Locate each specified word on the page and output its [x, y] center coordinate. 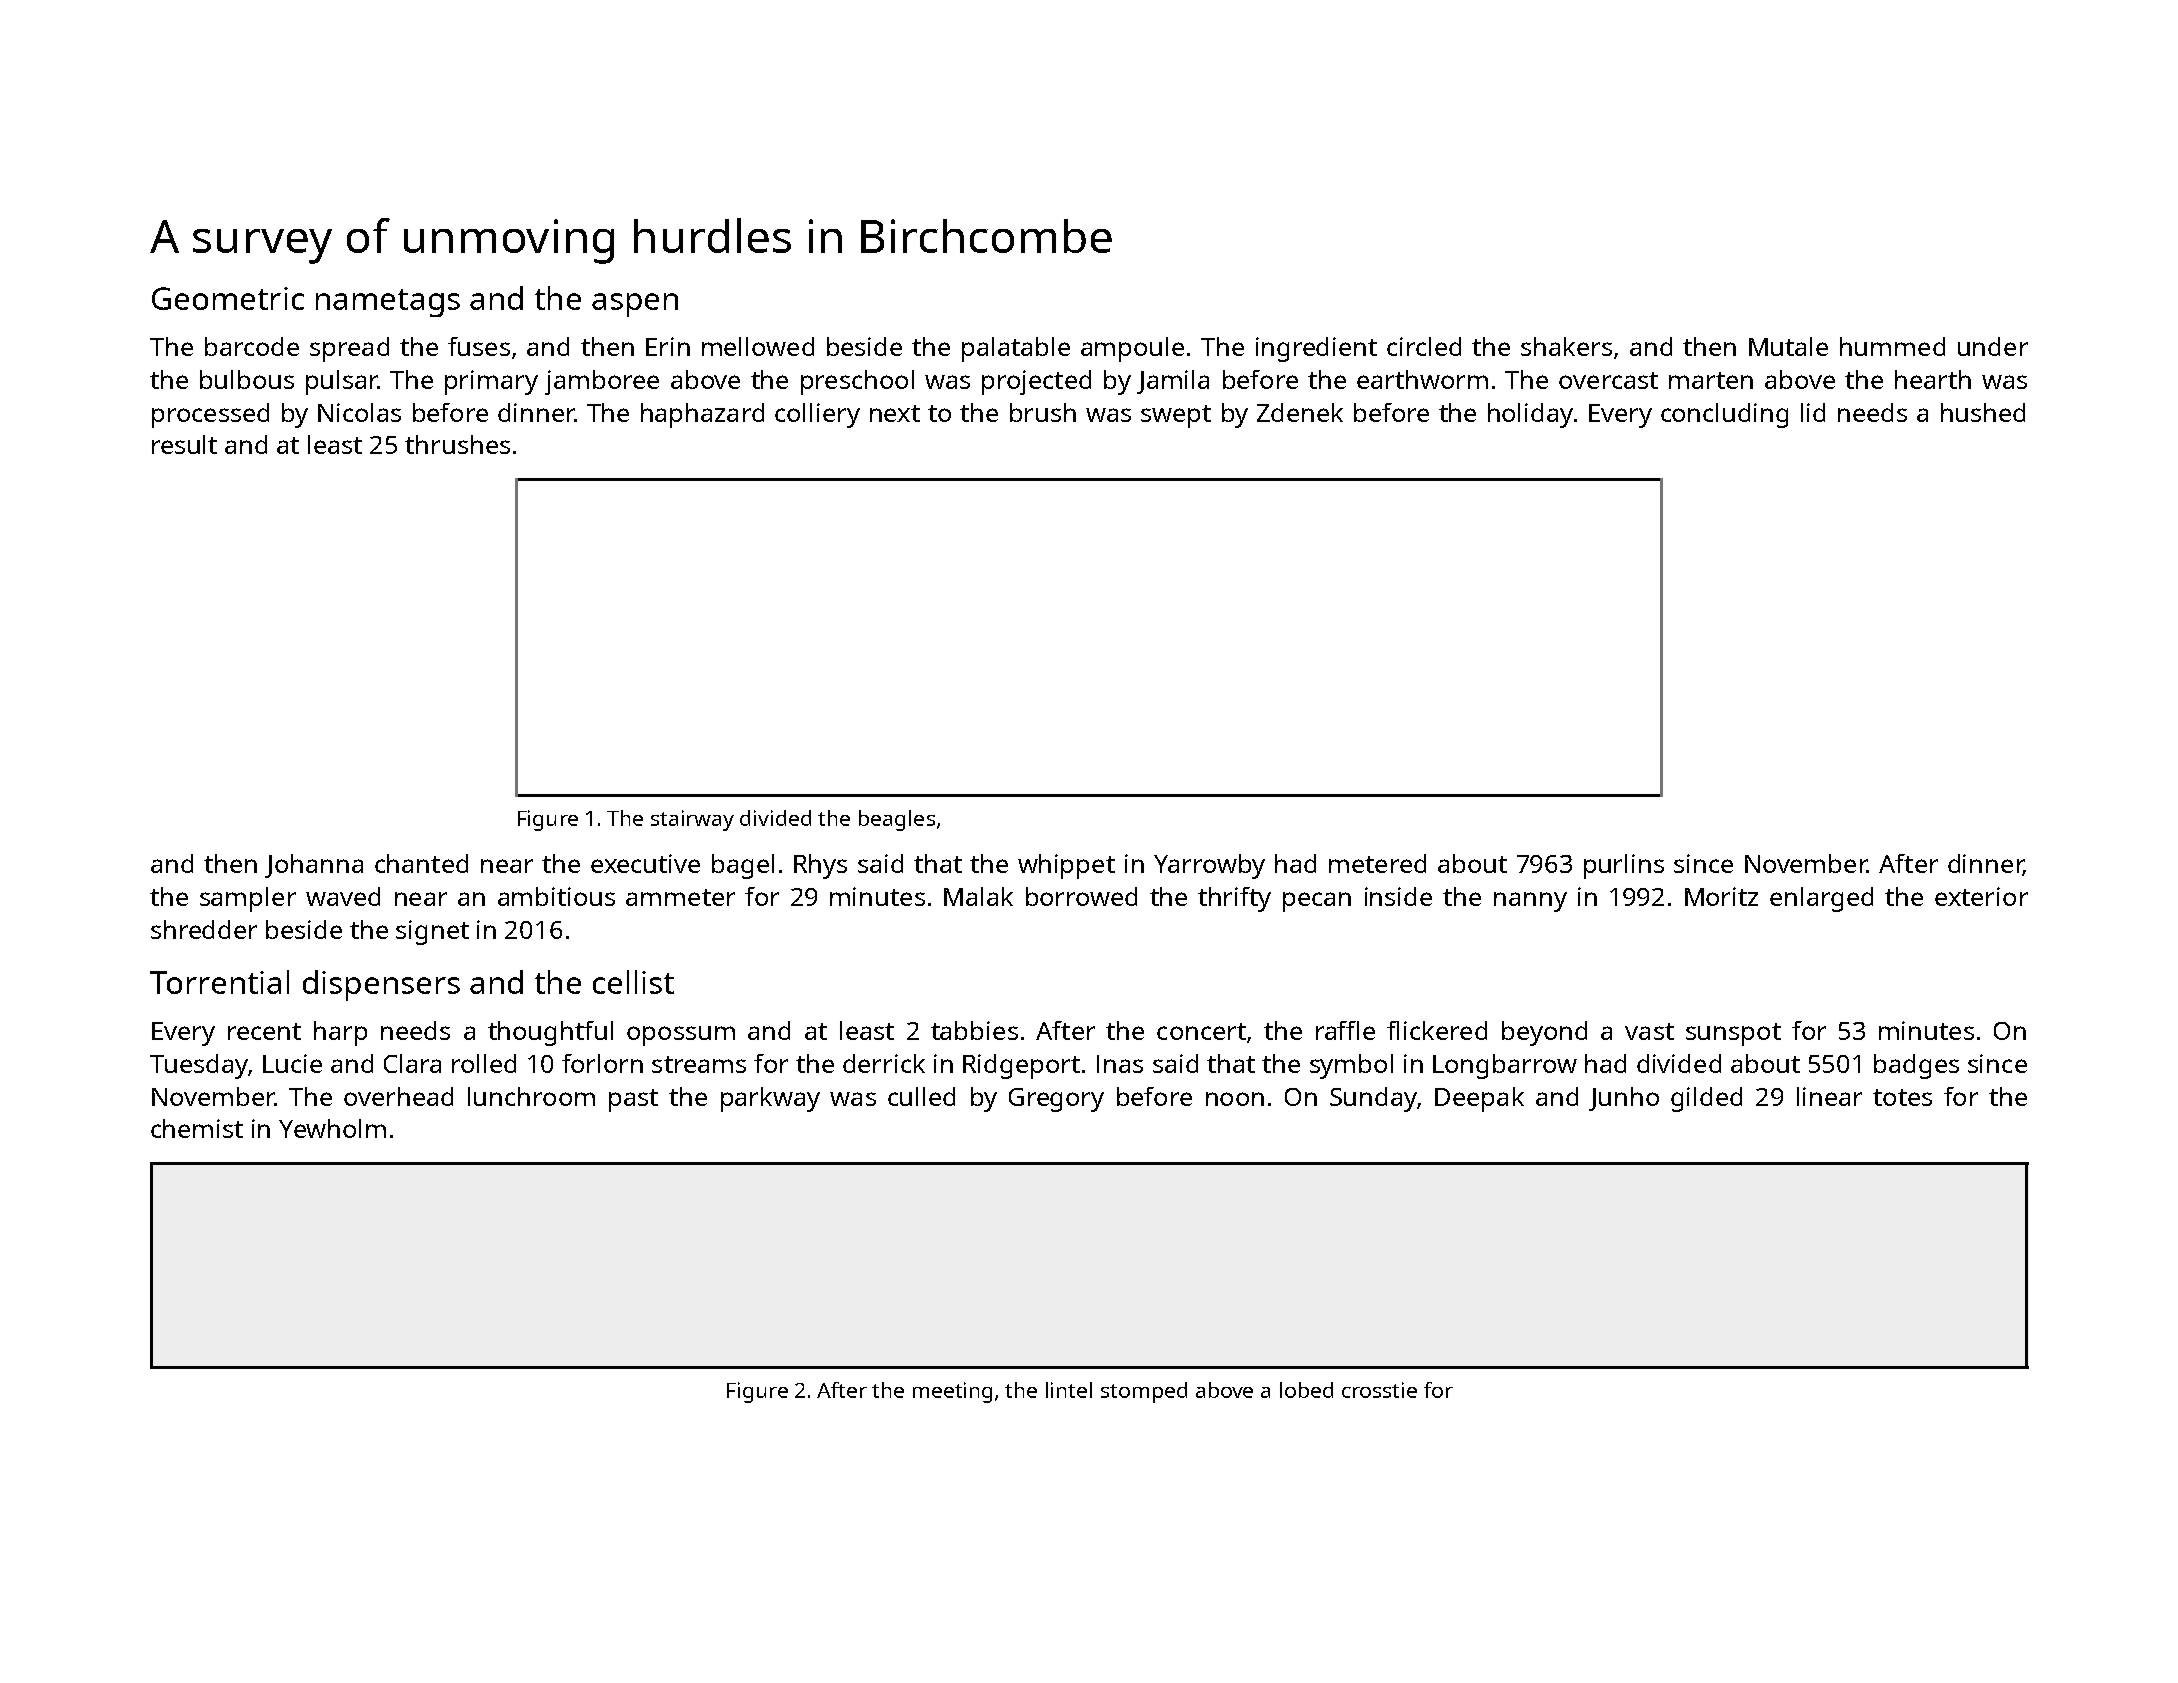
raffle [1345, 1030]
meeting [952, 1392]
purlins [1624, 866]
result [184, 444]
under [1993, 346]
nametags [388, 303]
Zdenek [1300, 412]
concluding [1724, 415]
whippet [1066, 866]
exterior [1981, 896]
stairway [692, 820]
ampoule [1132, 349]
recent [264, 1031]
